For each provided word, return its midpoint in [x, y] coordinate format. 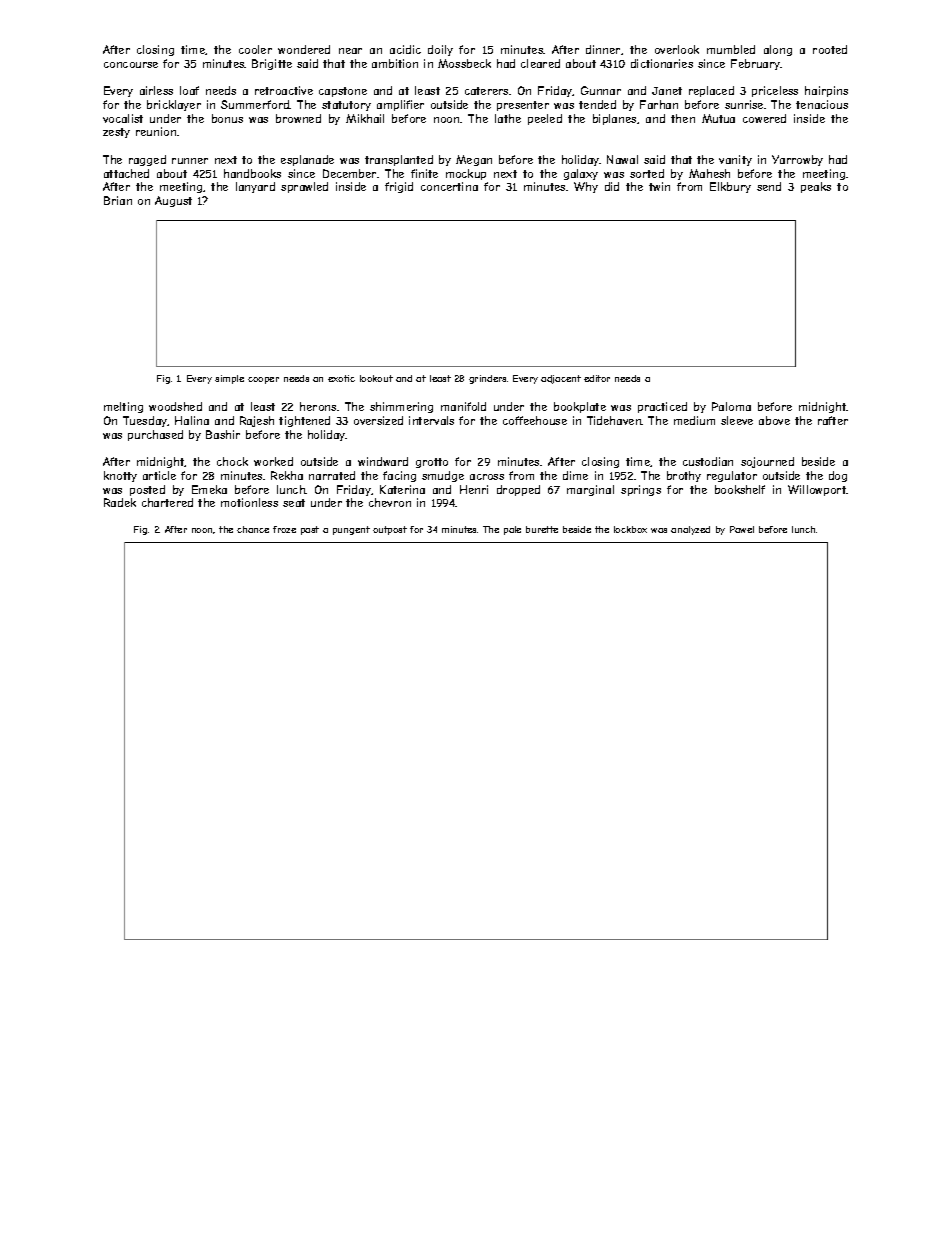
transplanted [399, 160]
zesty [116, 133]
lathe [508, 118]
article [159, 475]
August [173, 201]
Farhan [659, 104]
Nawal [622, 159]
